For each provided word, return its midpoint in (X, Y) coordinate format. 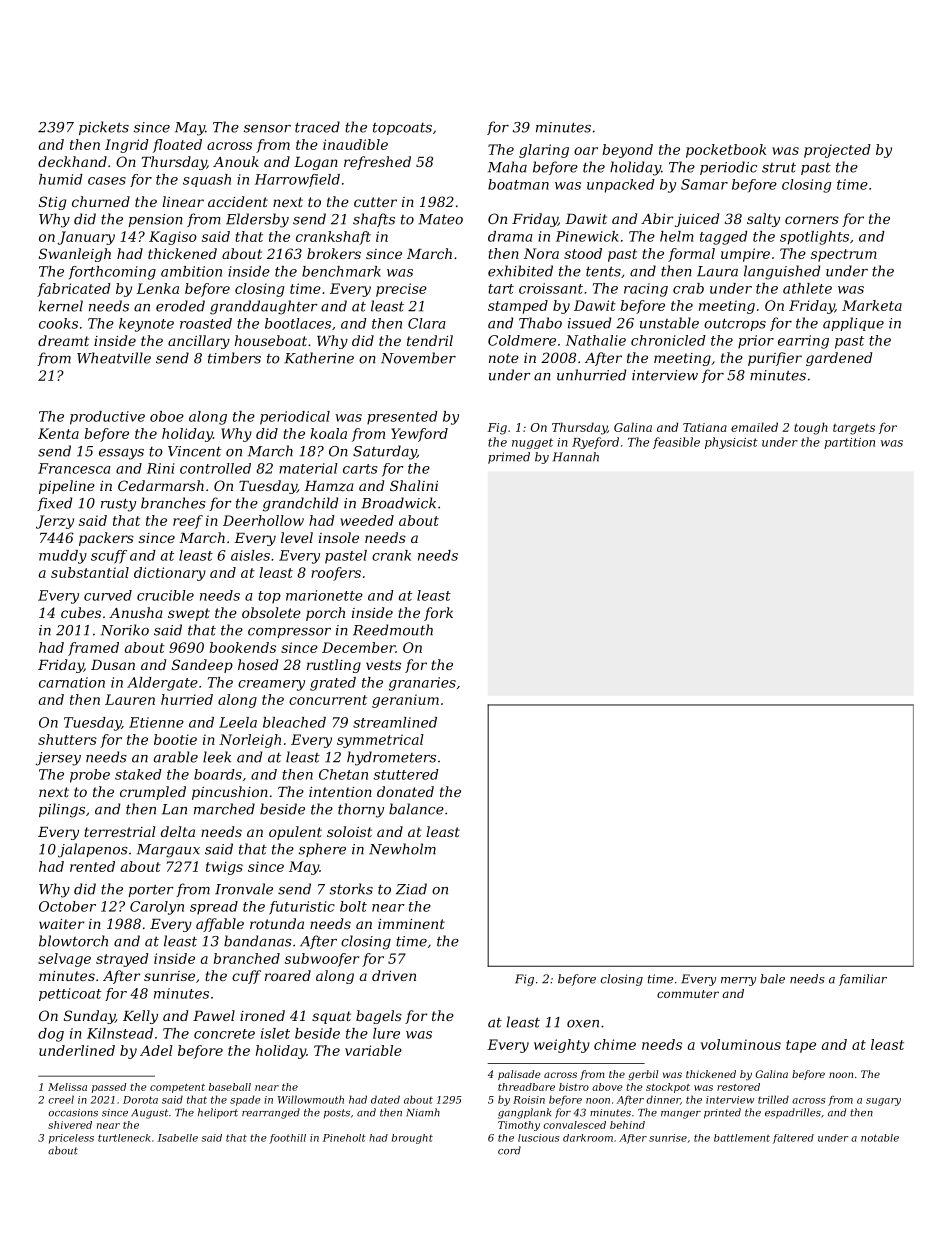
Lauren (130, 699)
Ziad (411, 889)
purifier (775, 359)
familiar (863, 980)
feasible (676, 443)
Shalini (414, 485)
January (86, 238)
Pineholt (344, 1138)
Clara (427, 323)
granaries (422, 684)
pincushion (230, 793)
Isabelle (178, 1138)
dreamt (63, 340)
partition (849, 443)
